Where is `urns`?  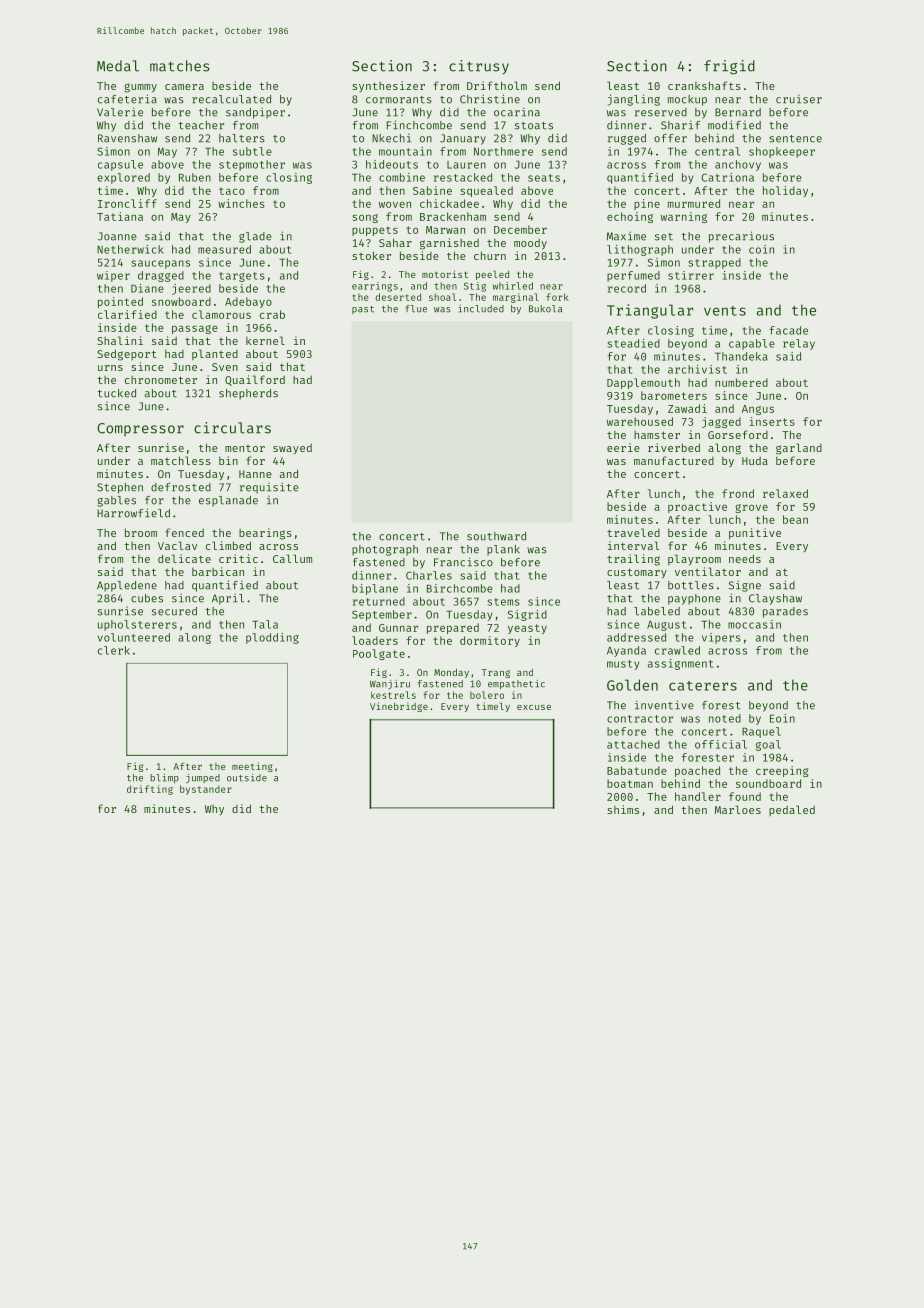 urns is located at coordinates (110, 368).
